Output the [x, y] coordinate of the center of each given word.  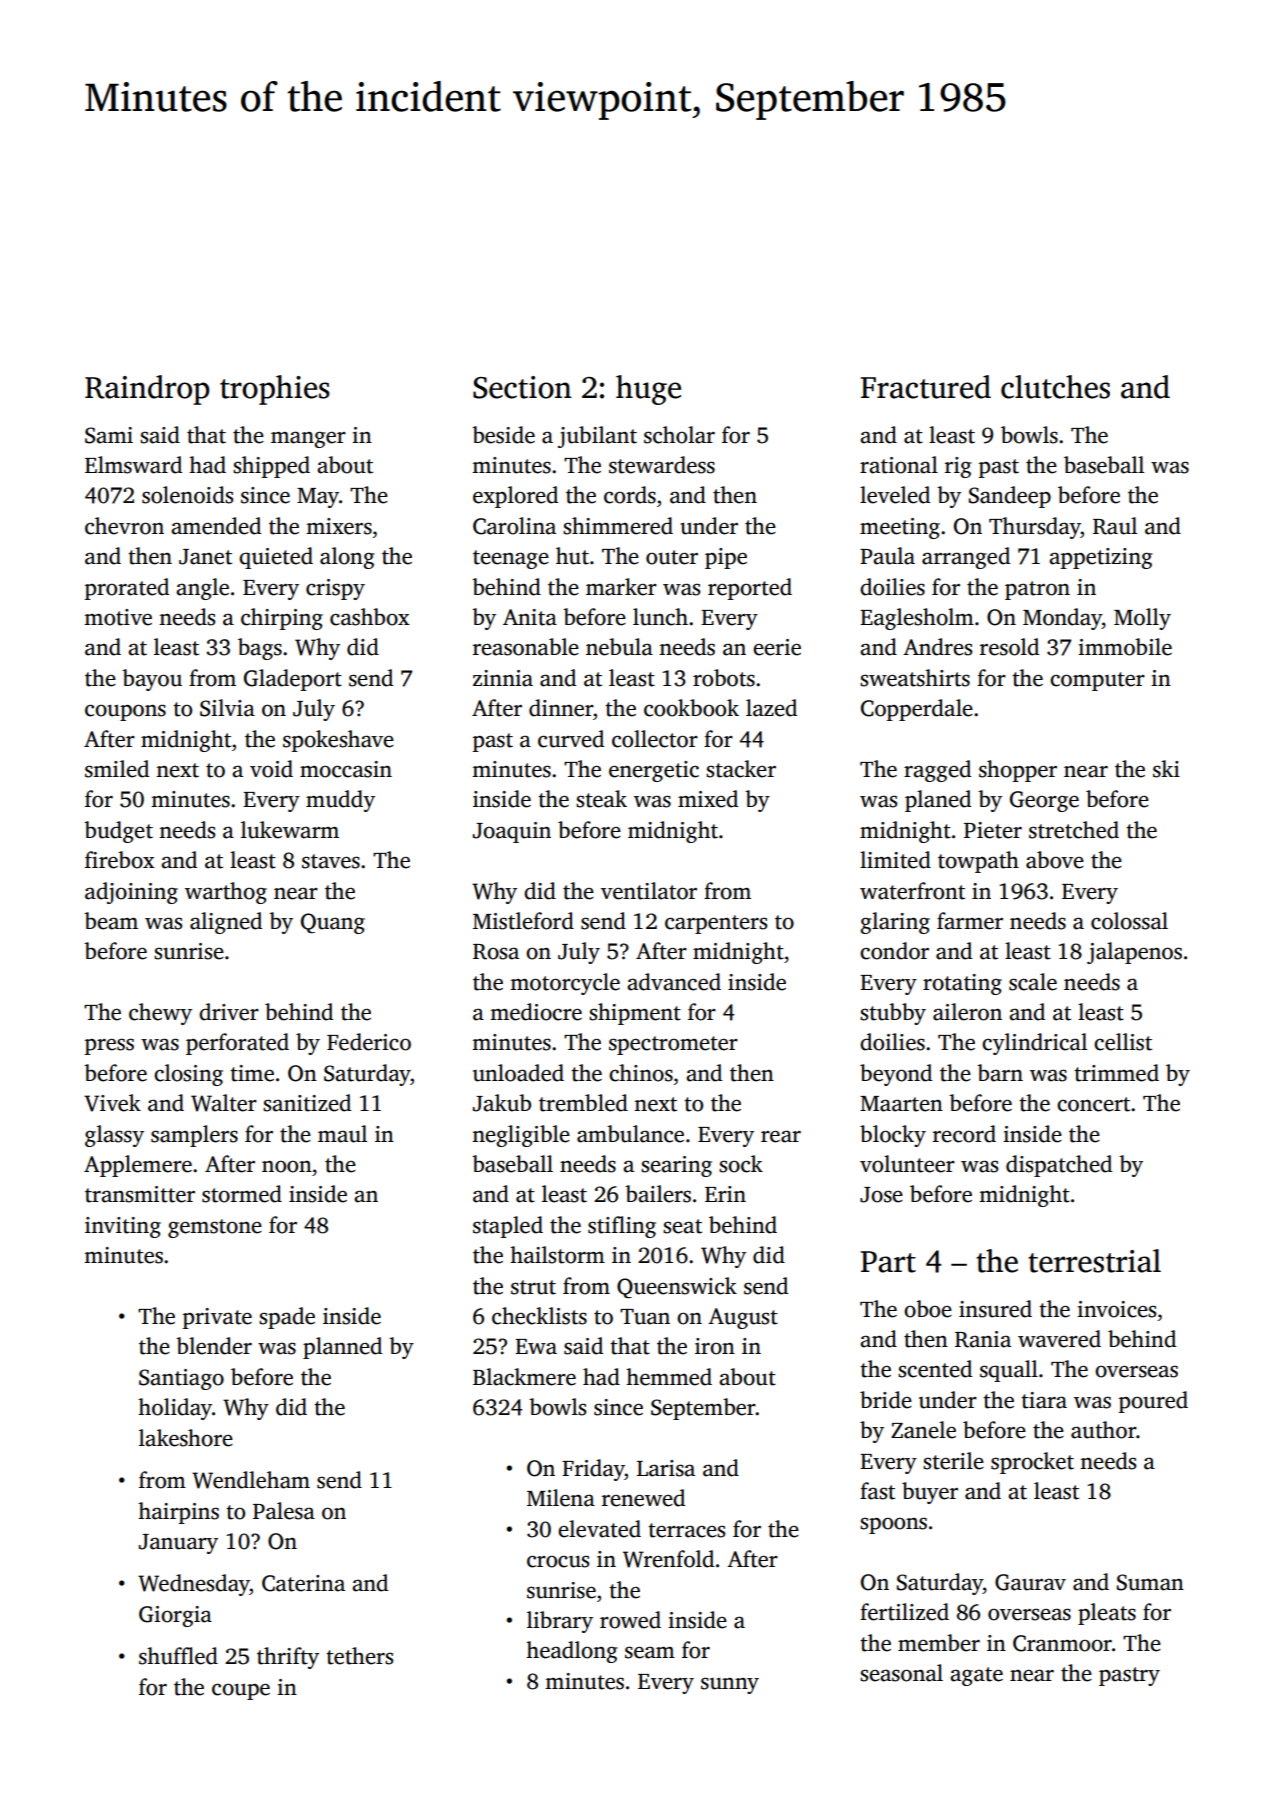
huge [648, 390]
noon [287, 1167]
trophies [275, 390]
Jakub [502, 1103]
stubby [893, 1014]
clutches [1055, 387]
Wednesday [194, 1585]
